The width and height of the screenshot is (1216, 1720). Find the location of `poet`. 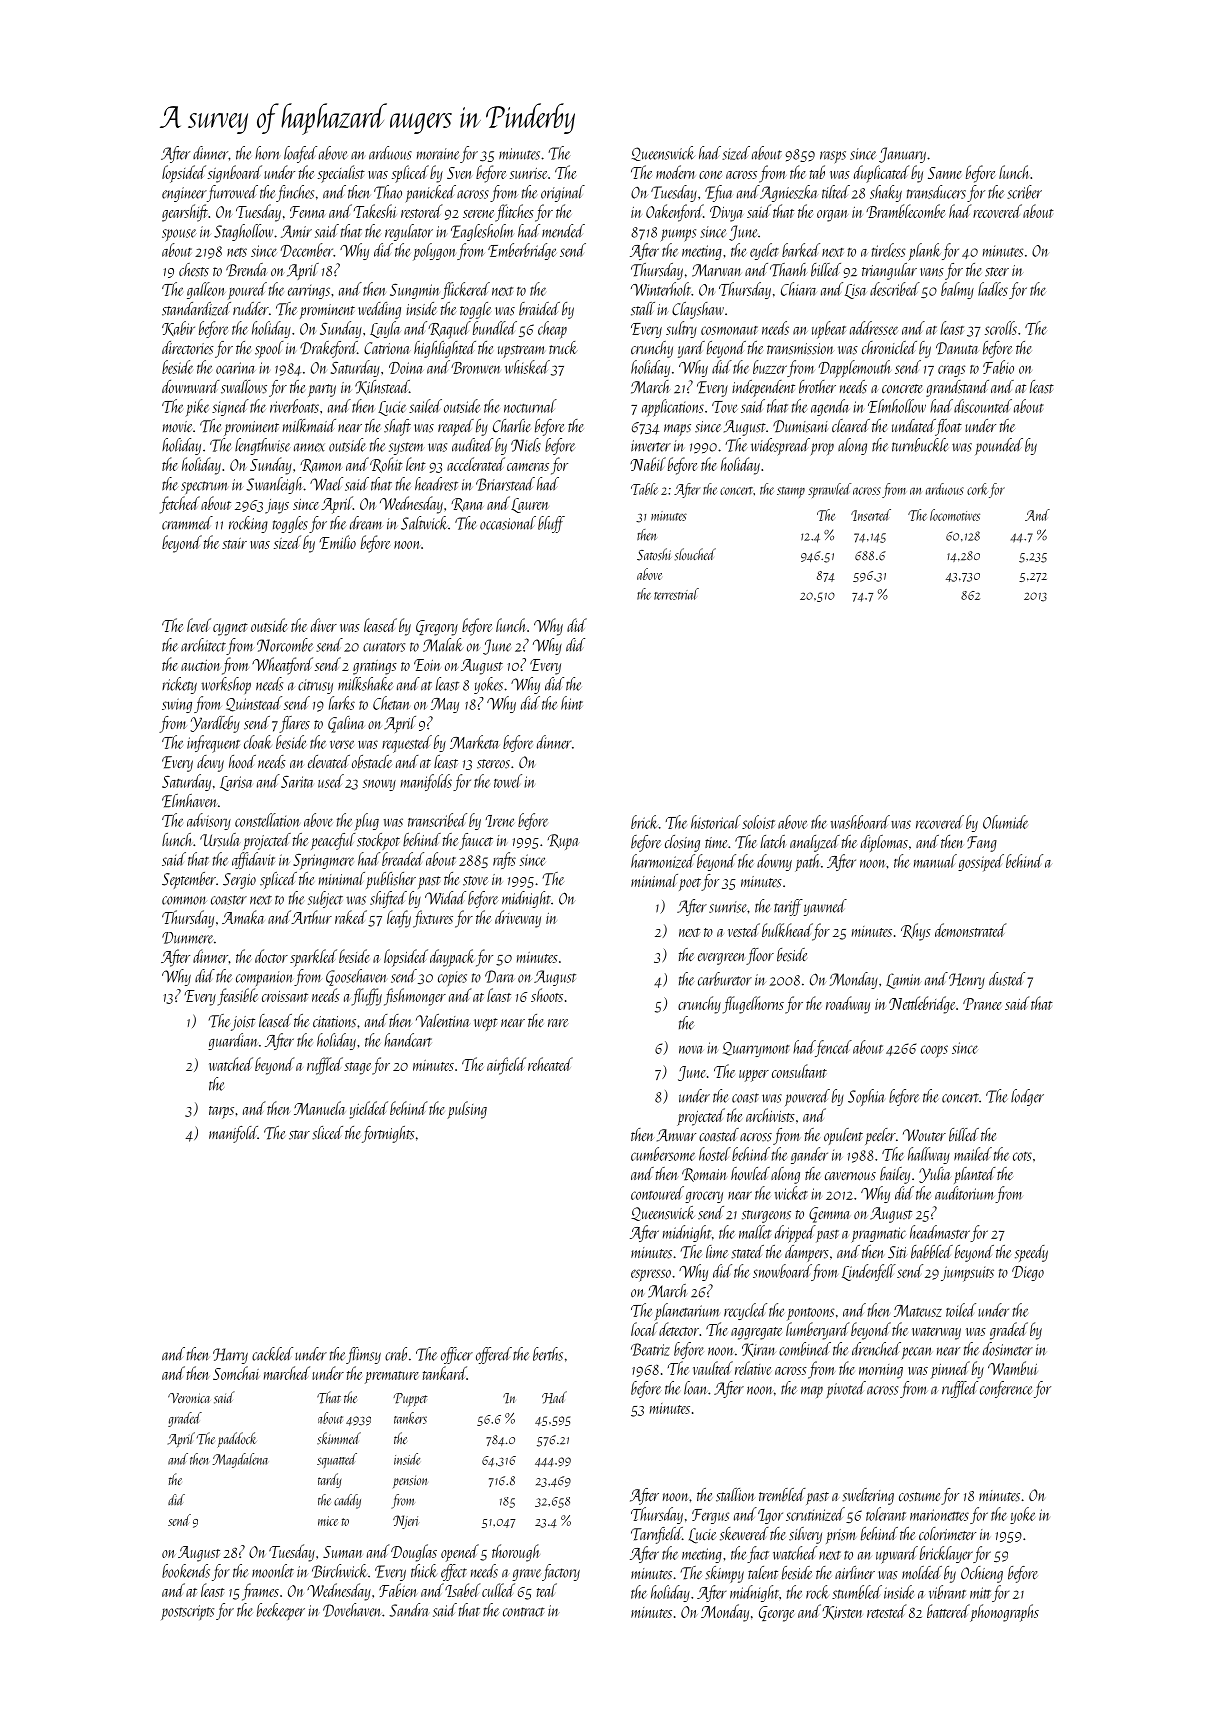

poet is located at coordinates (690, 884).
